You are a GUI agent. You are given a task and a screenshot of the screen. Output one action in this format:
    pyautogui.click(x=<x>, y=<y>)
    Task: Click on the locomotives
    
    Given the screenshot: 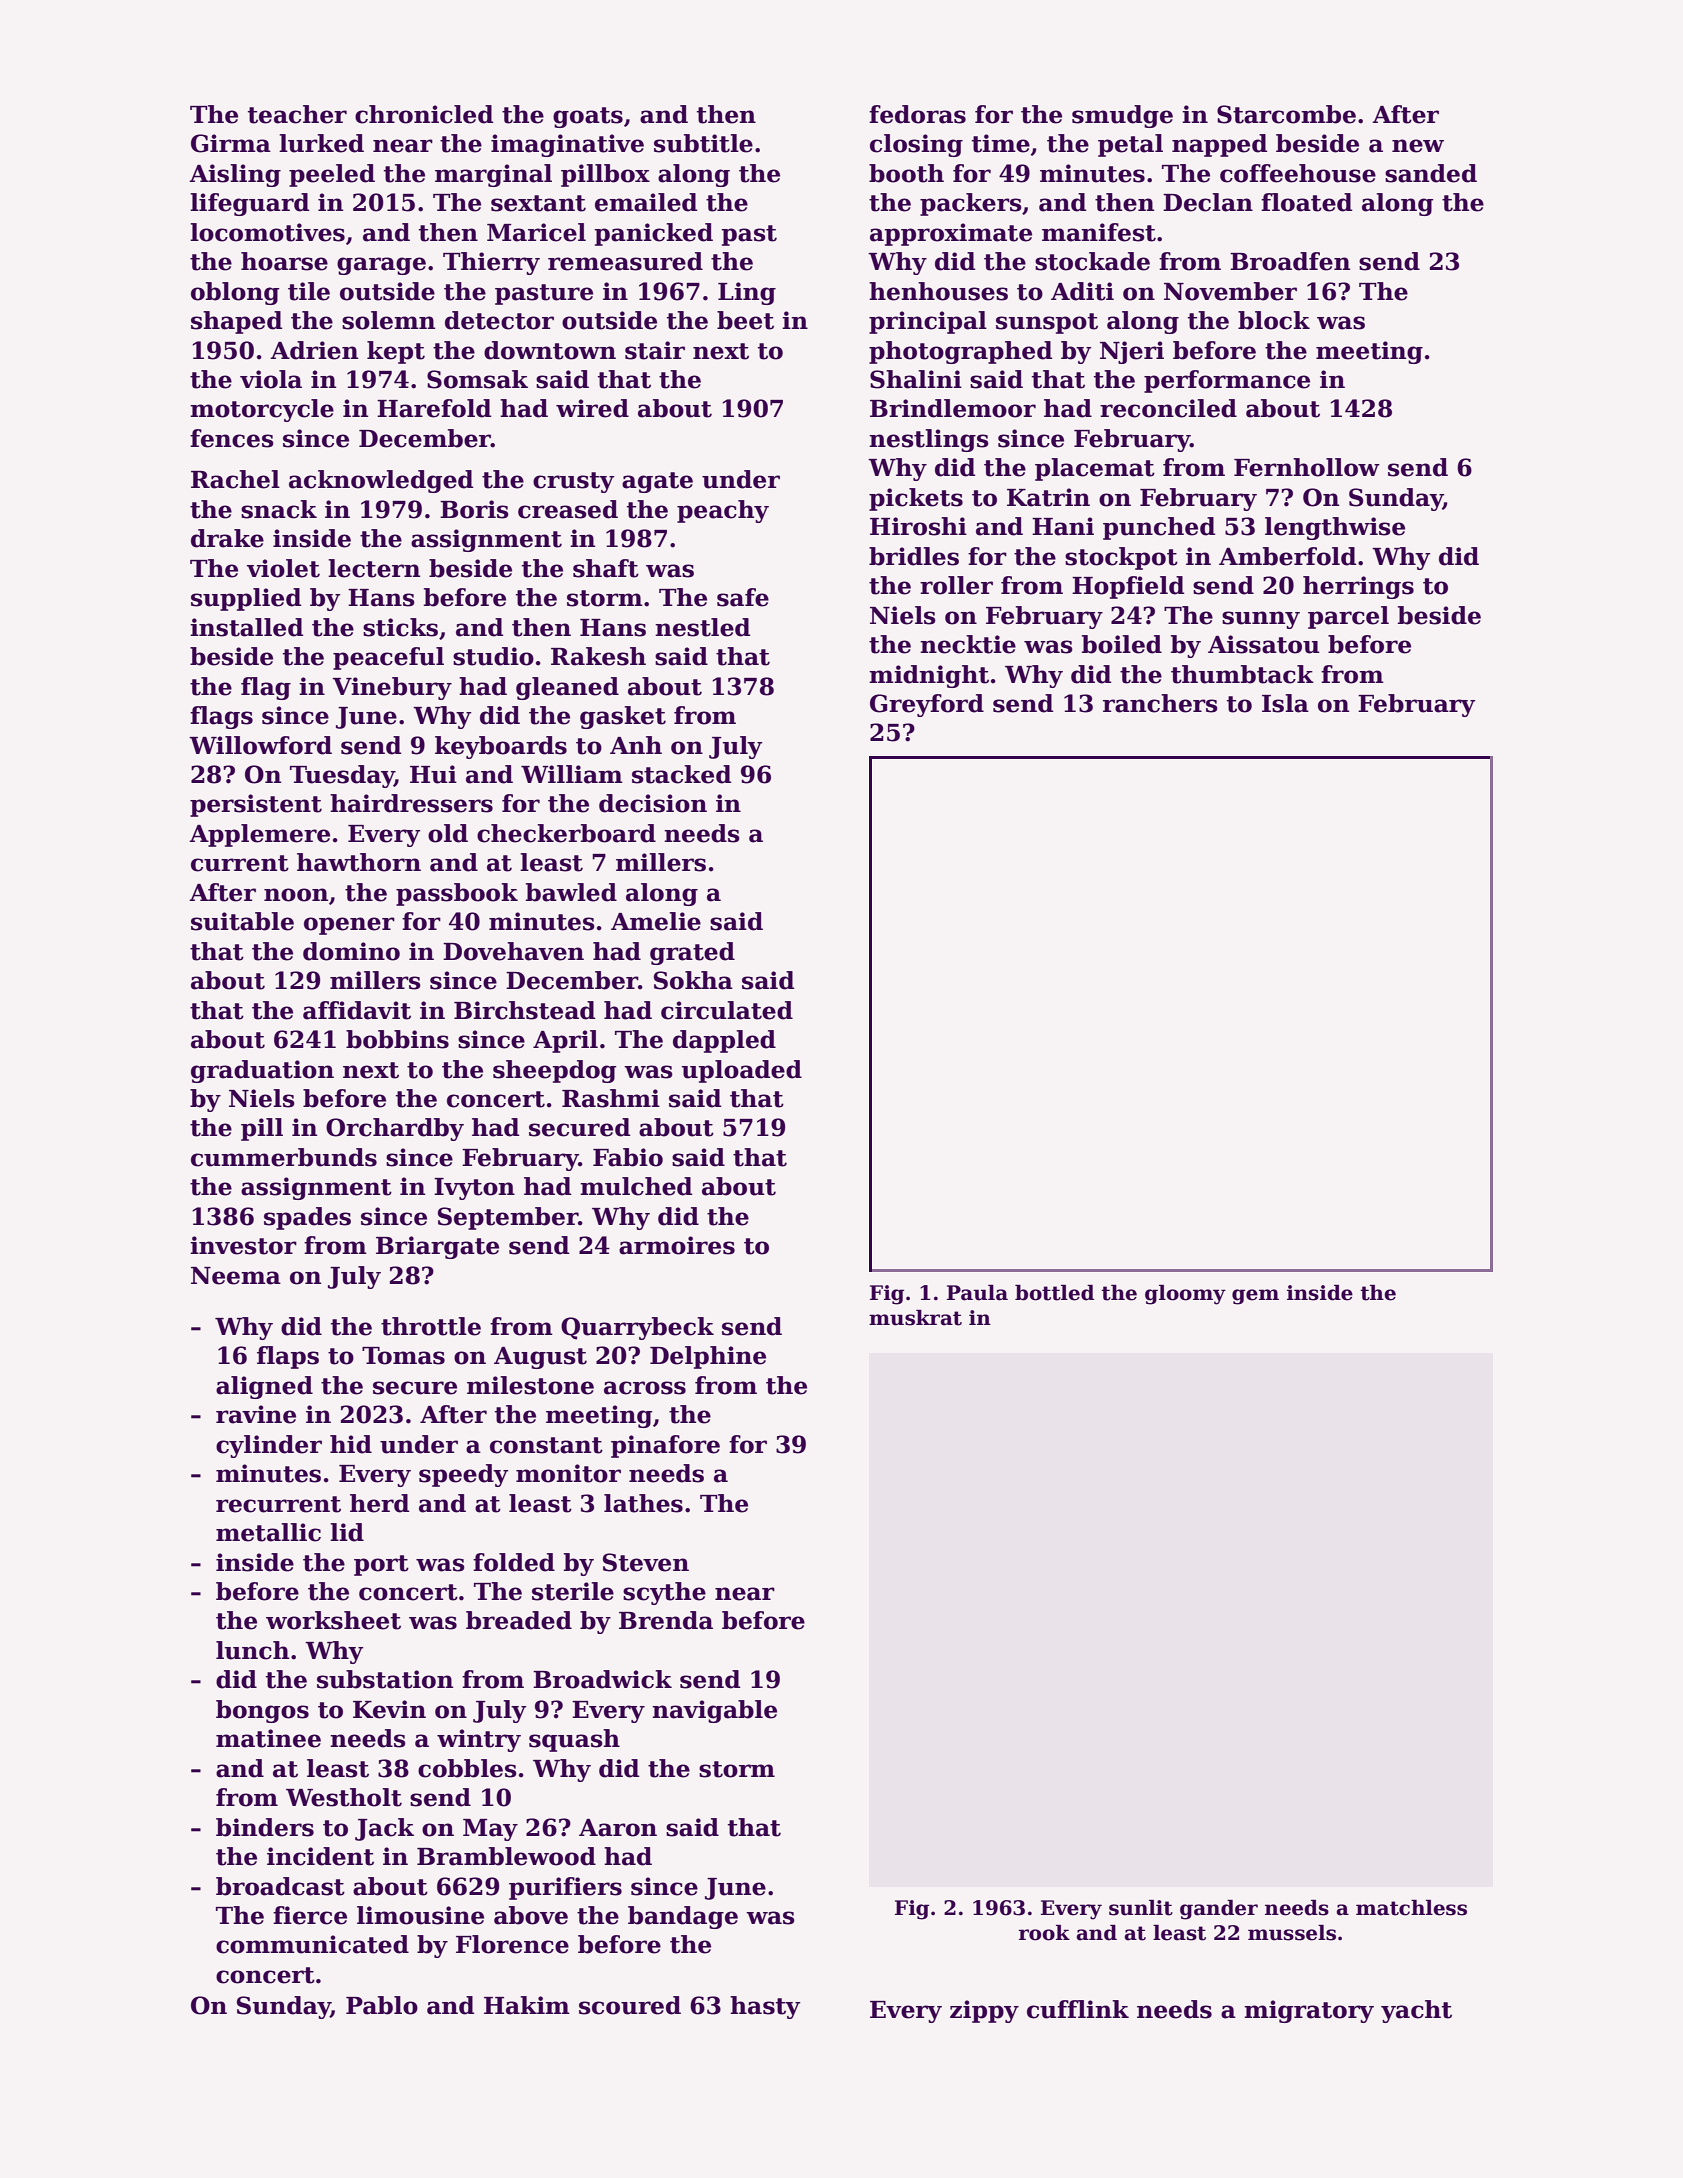 What is the action you would take?
    pyautogui.click(x=267, y=232)
